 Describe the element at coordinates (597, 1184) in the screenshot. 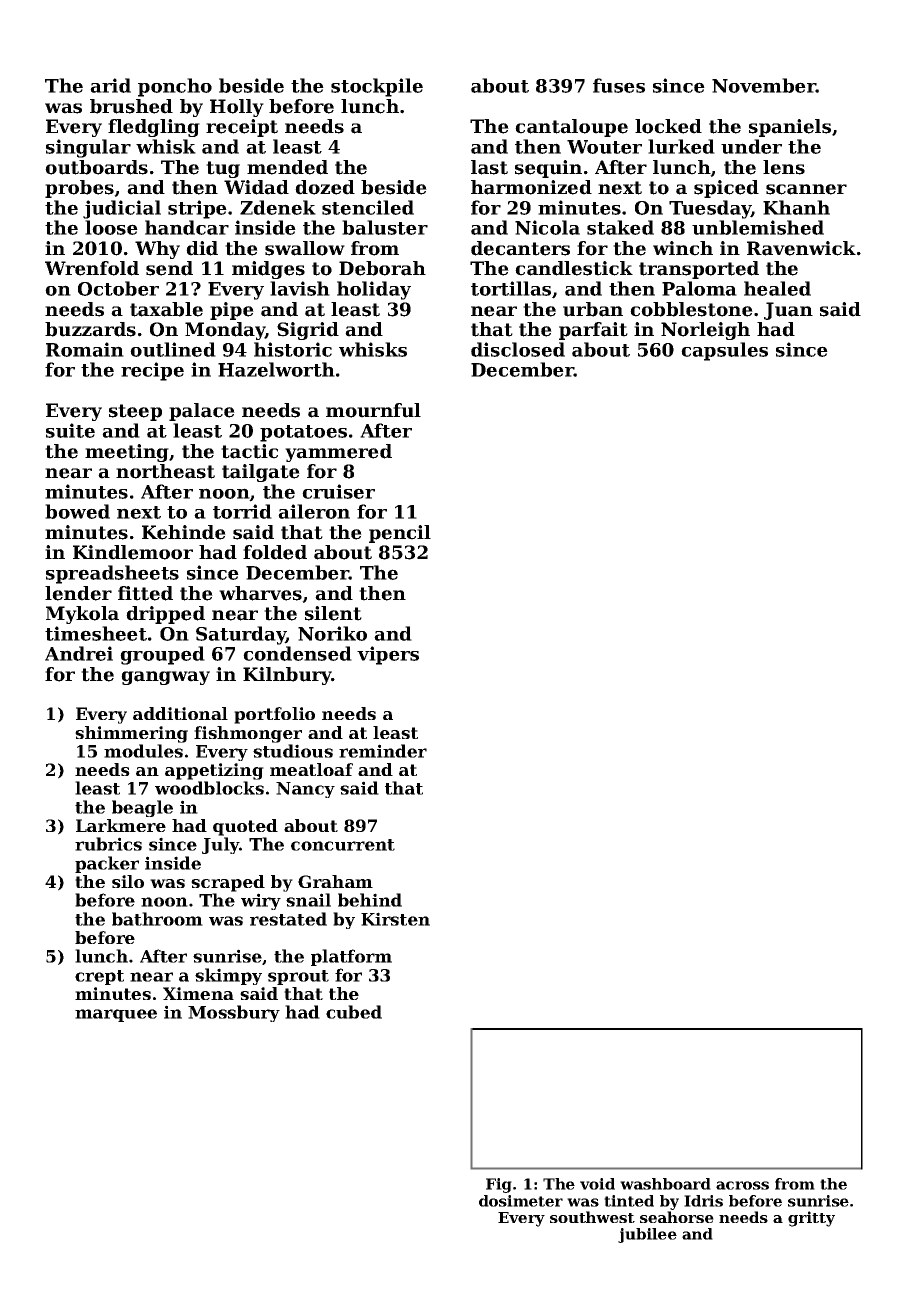

I see `void` at that location.
